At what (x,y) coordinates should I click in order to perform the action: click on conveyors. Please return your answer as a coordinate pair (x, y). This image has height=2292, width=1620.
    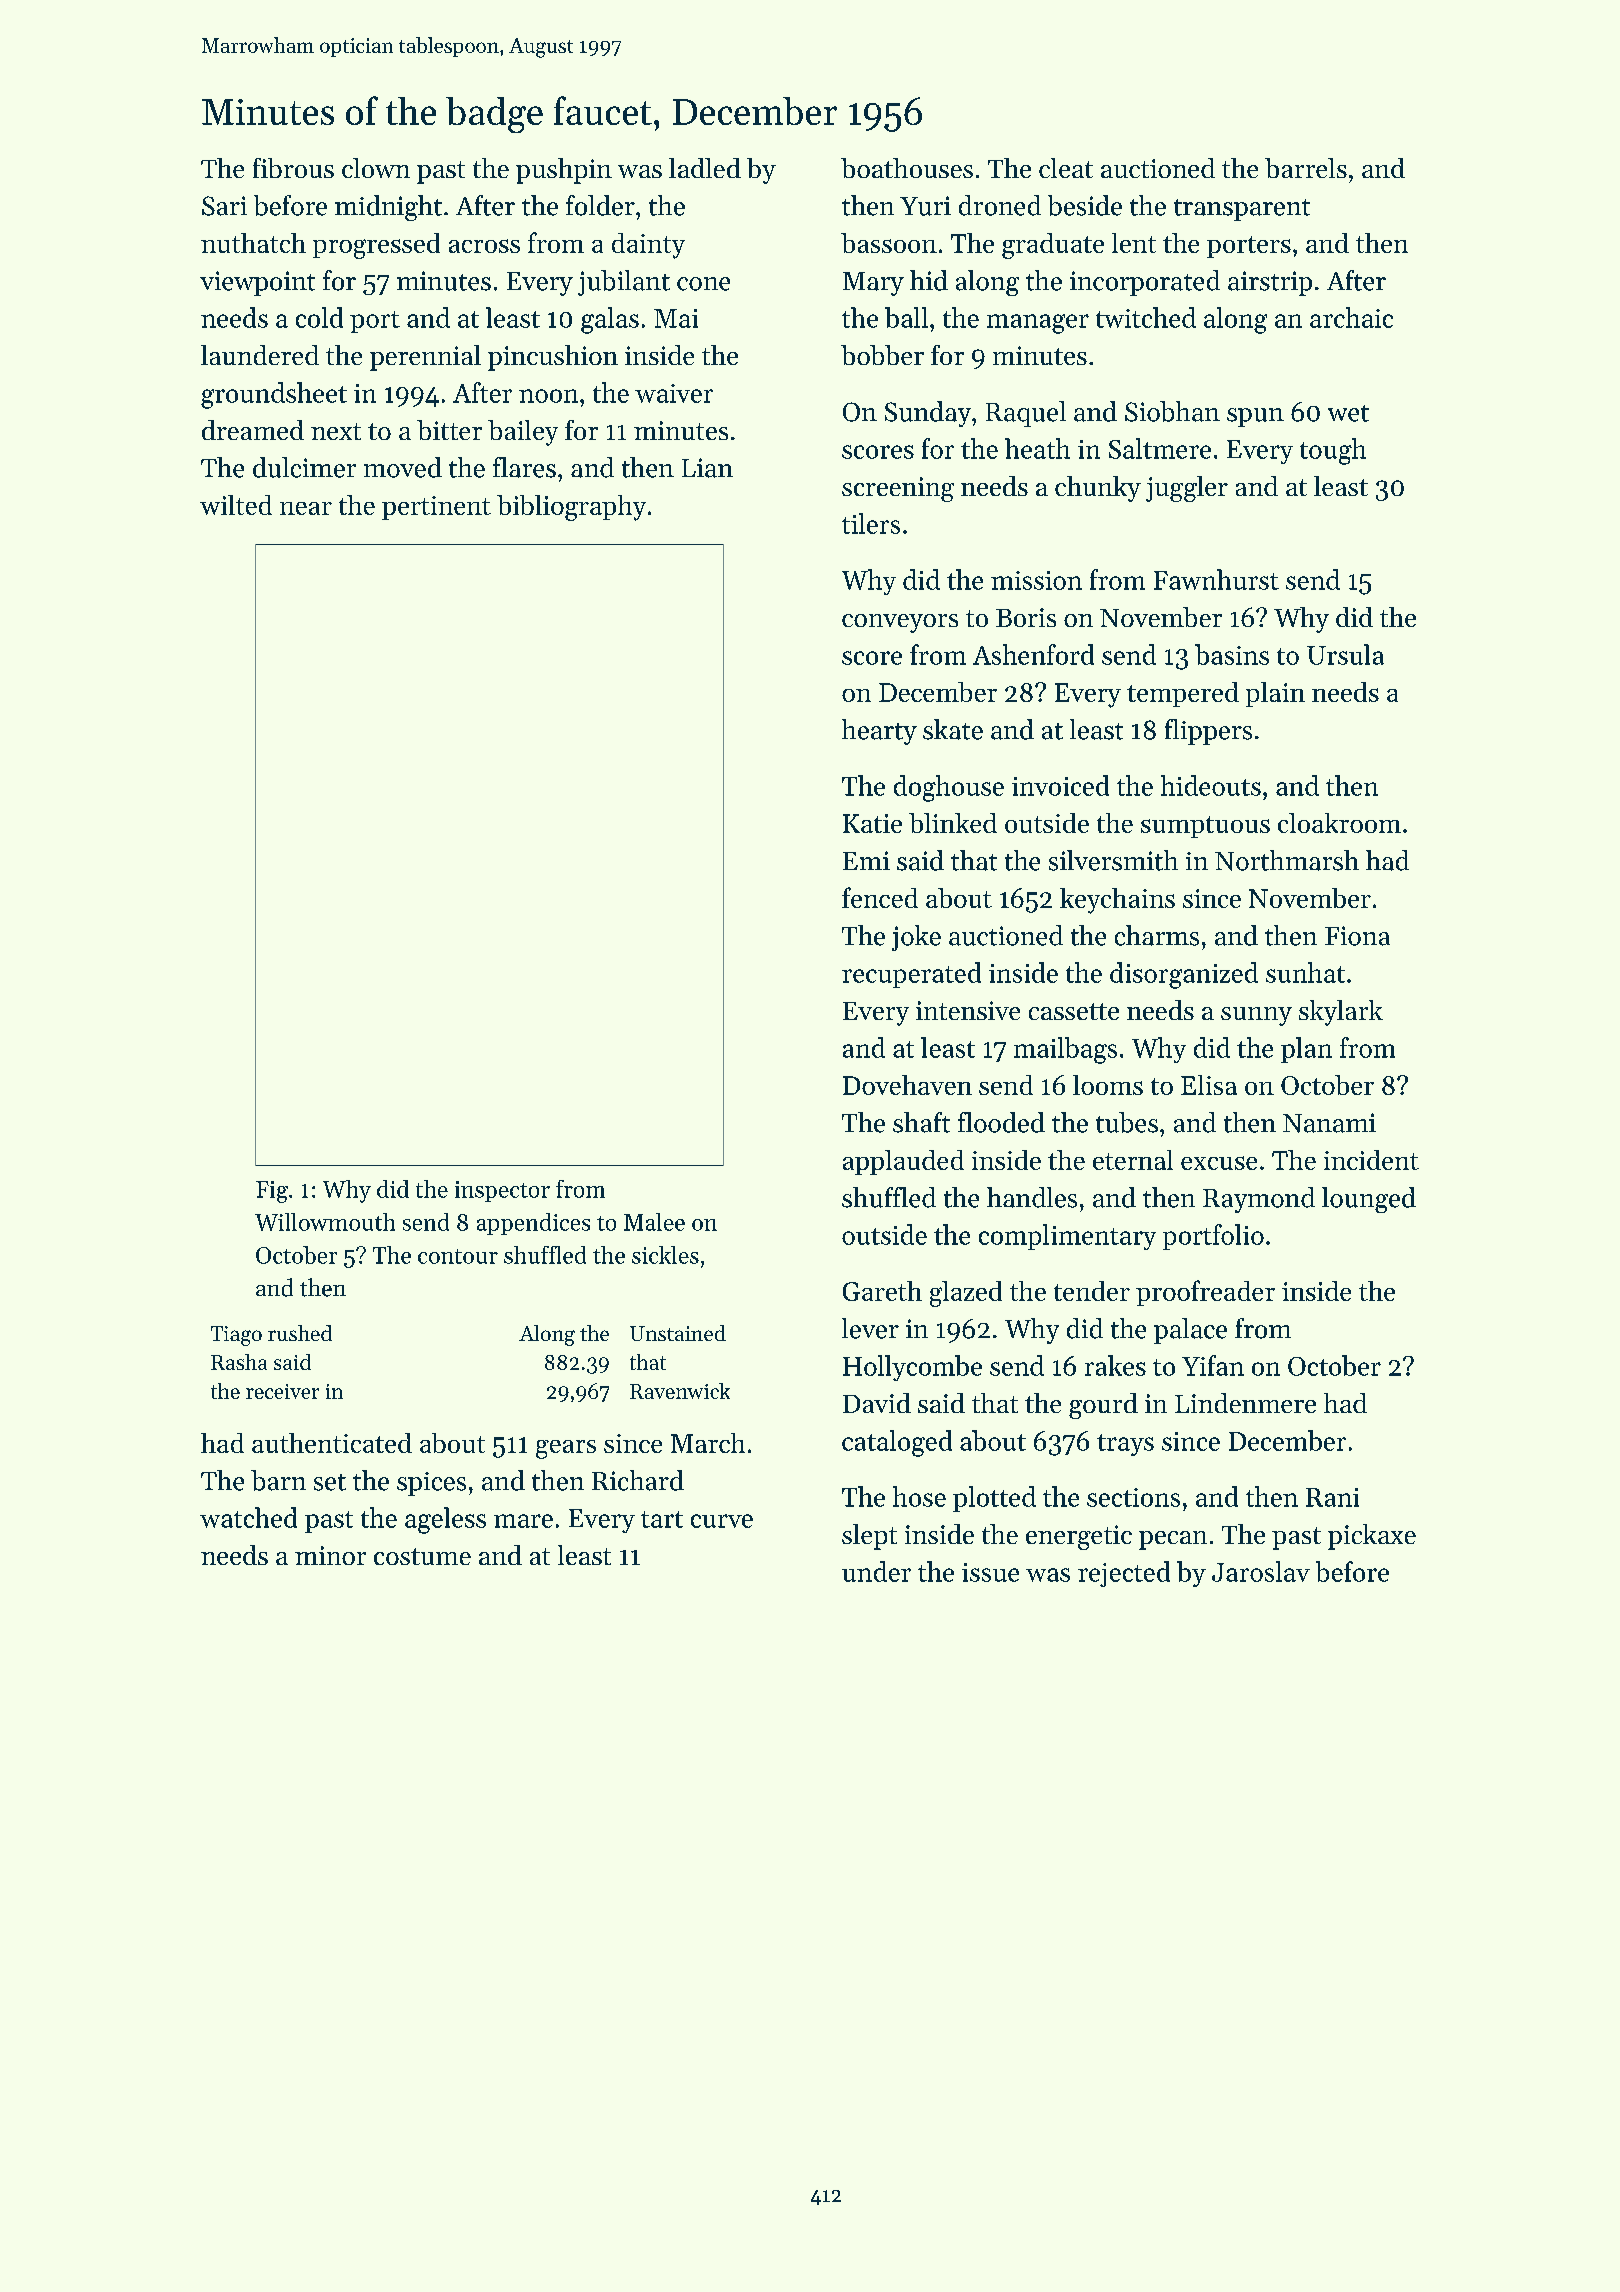
    Looking at the image, I should click on (900, 623).
